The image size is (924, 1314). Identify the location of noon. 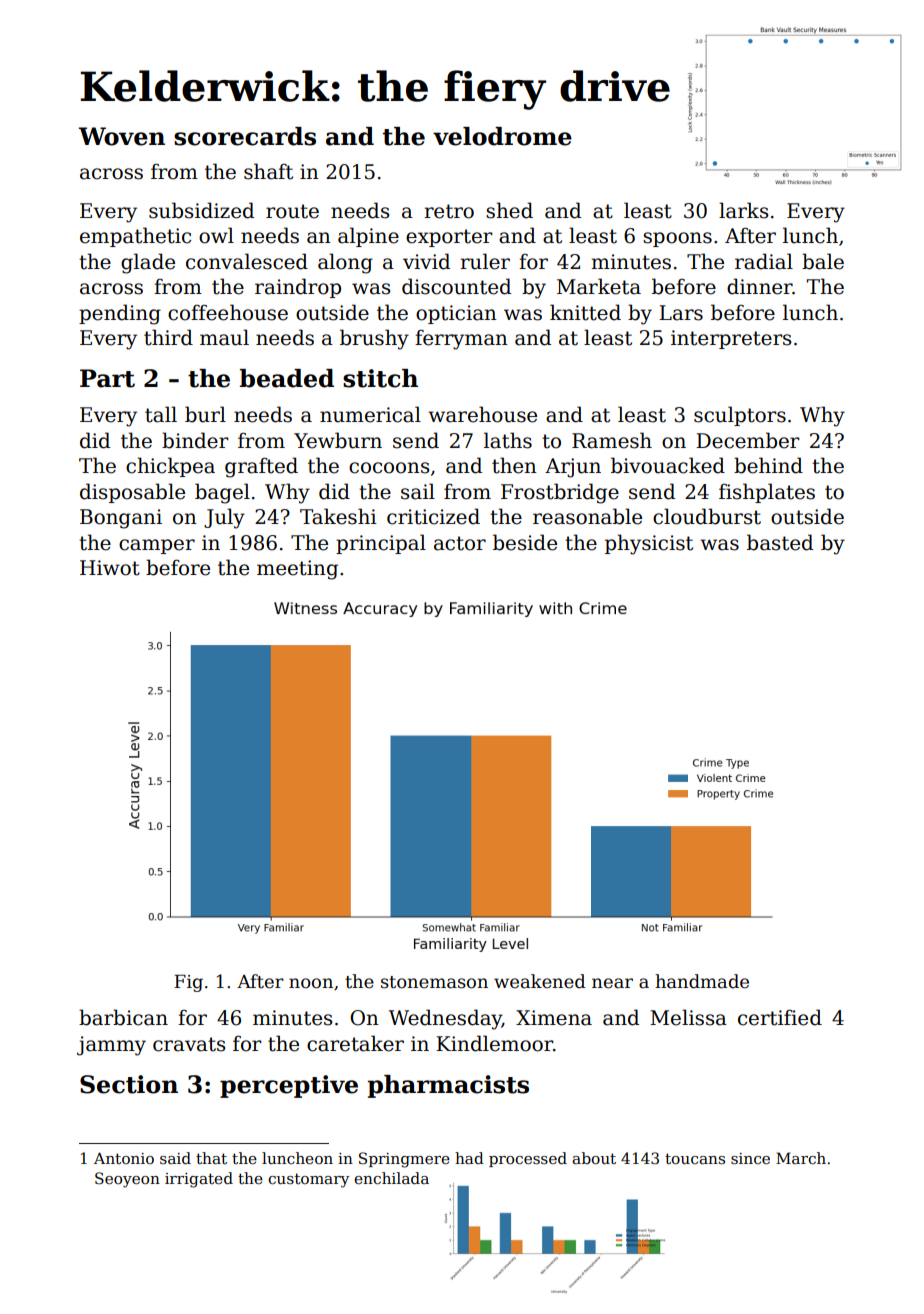
(311, 983).
